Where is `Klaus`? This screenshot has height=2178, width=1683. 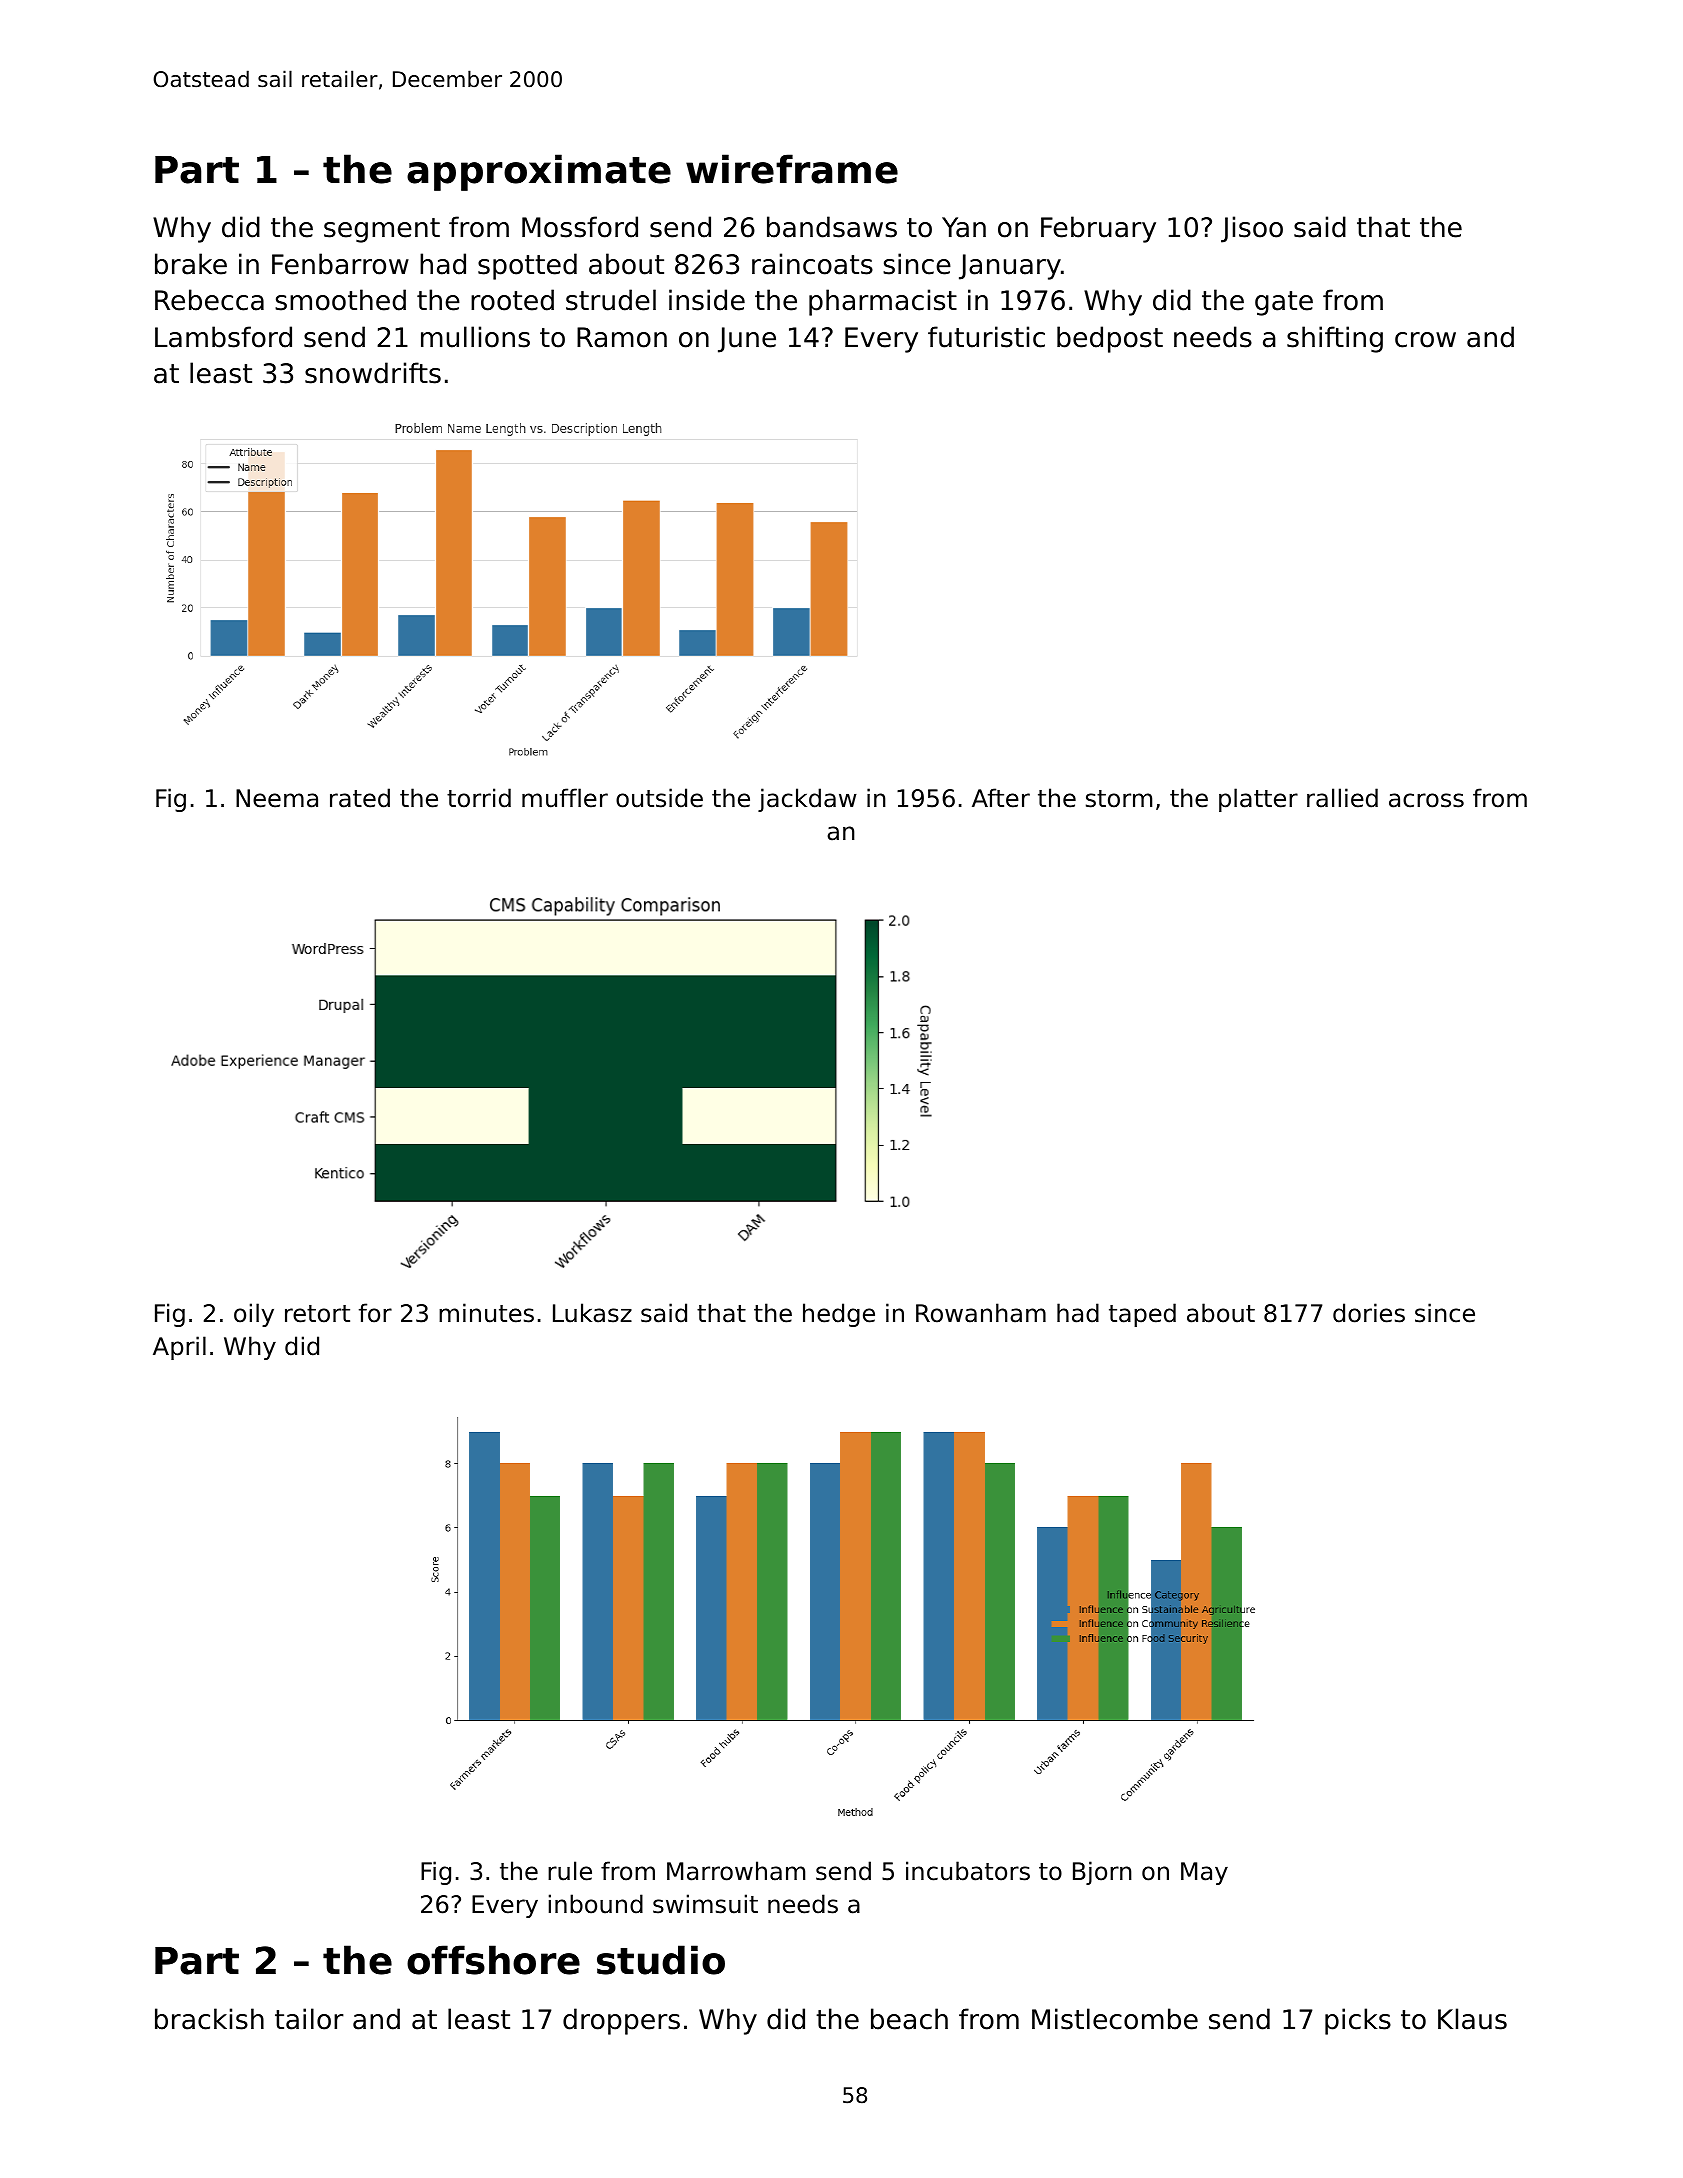
Klaus is located at coordinates (1472, 2019).
